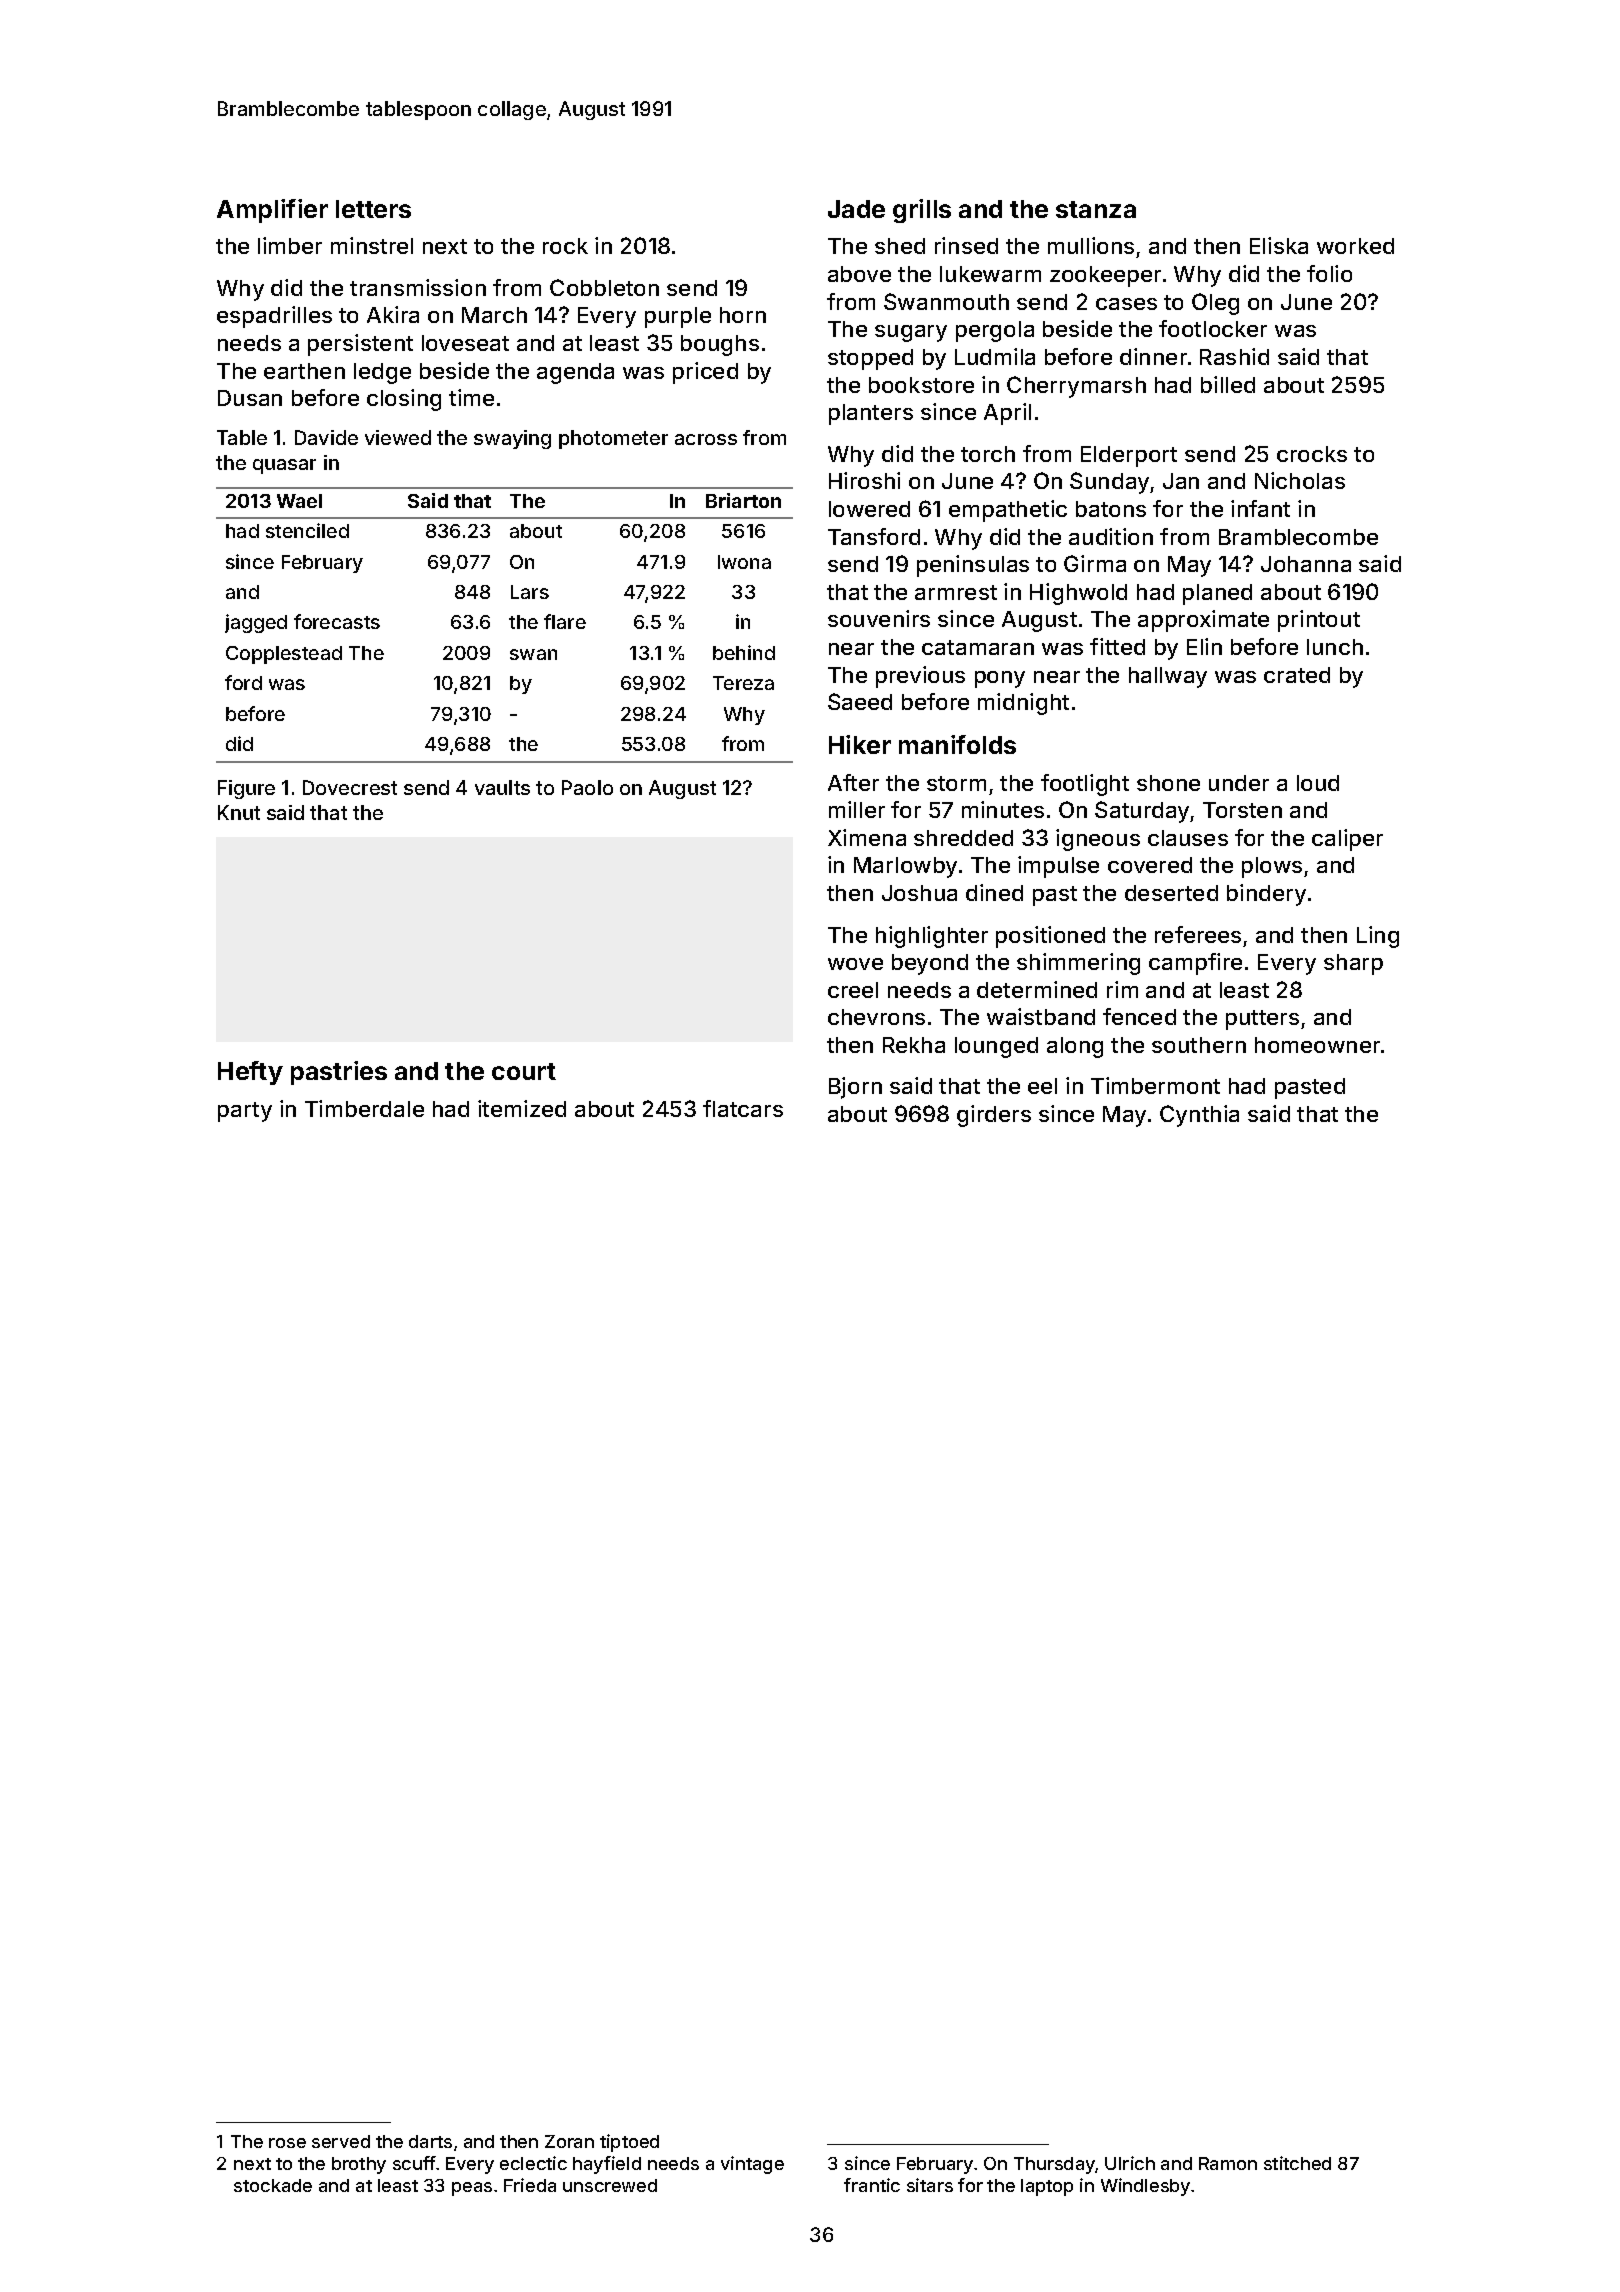 The width and height of the image is (1620, 2292). What do you see at coordinates (1096, 209) in the image?
I see `stanza` at bounding box center [1096, 209].
